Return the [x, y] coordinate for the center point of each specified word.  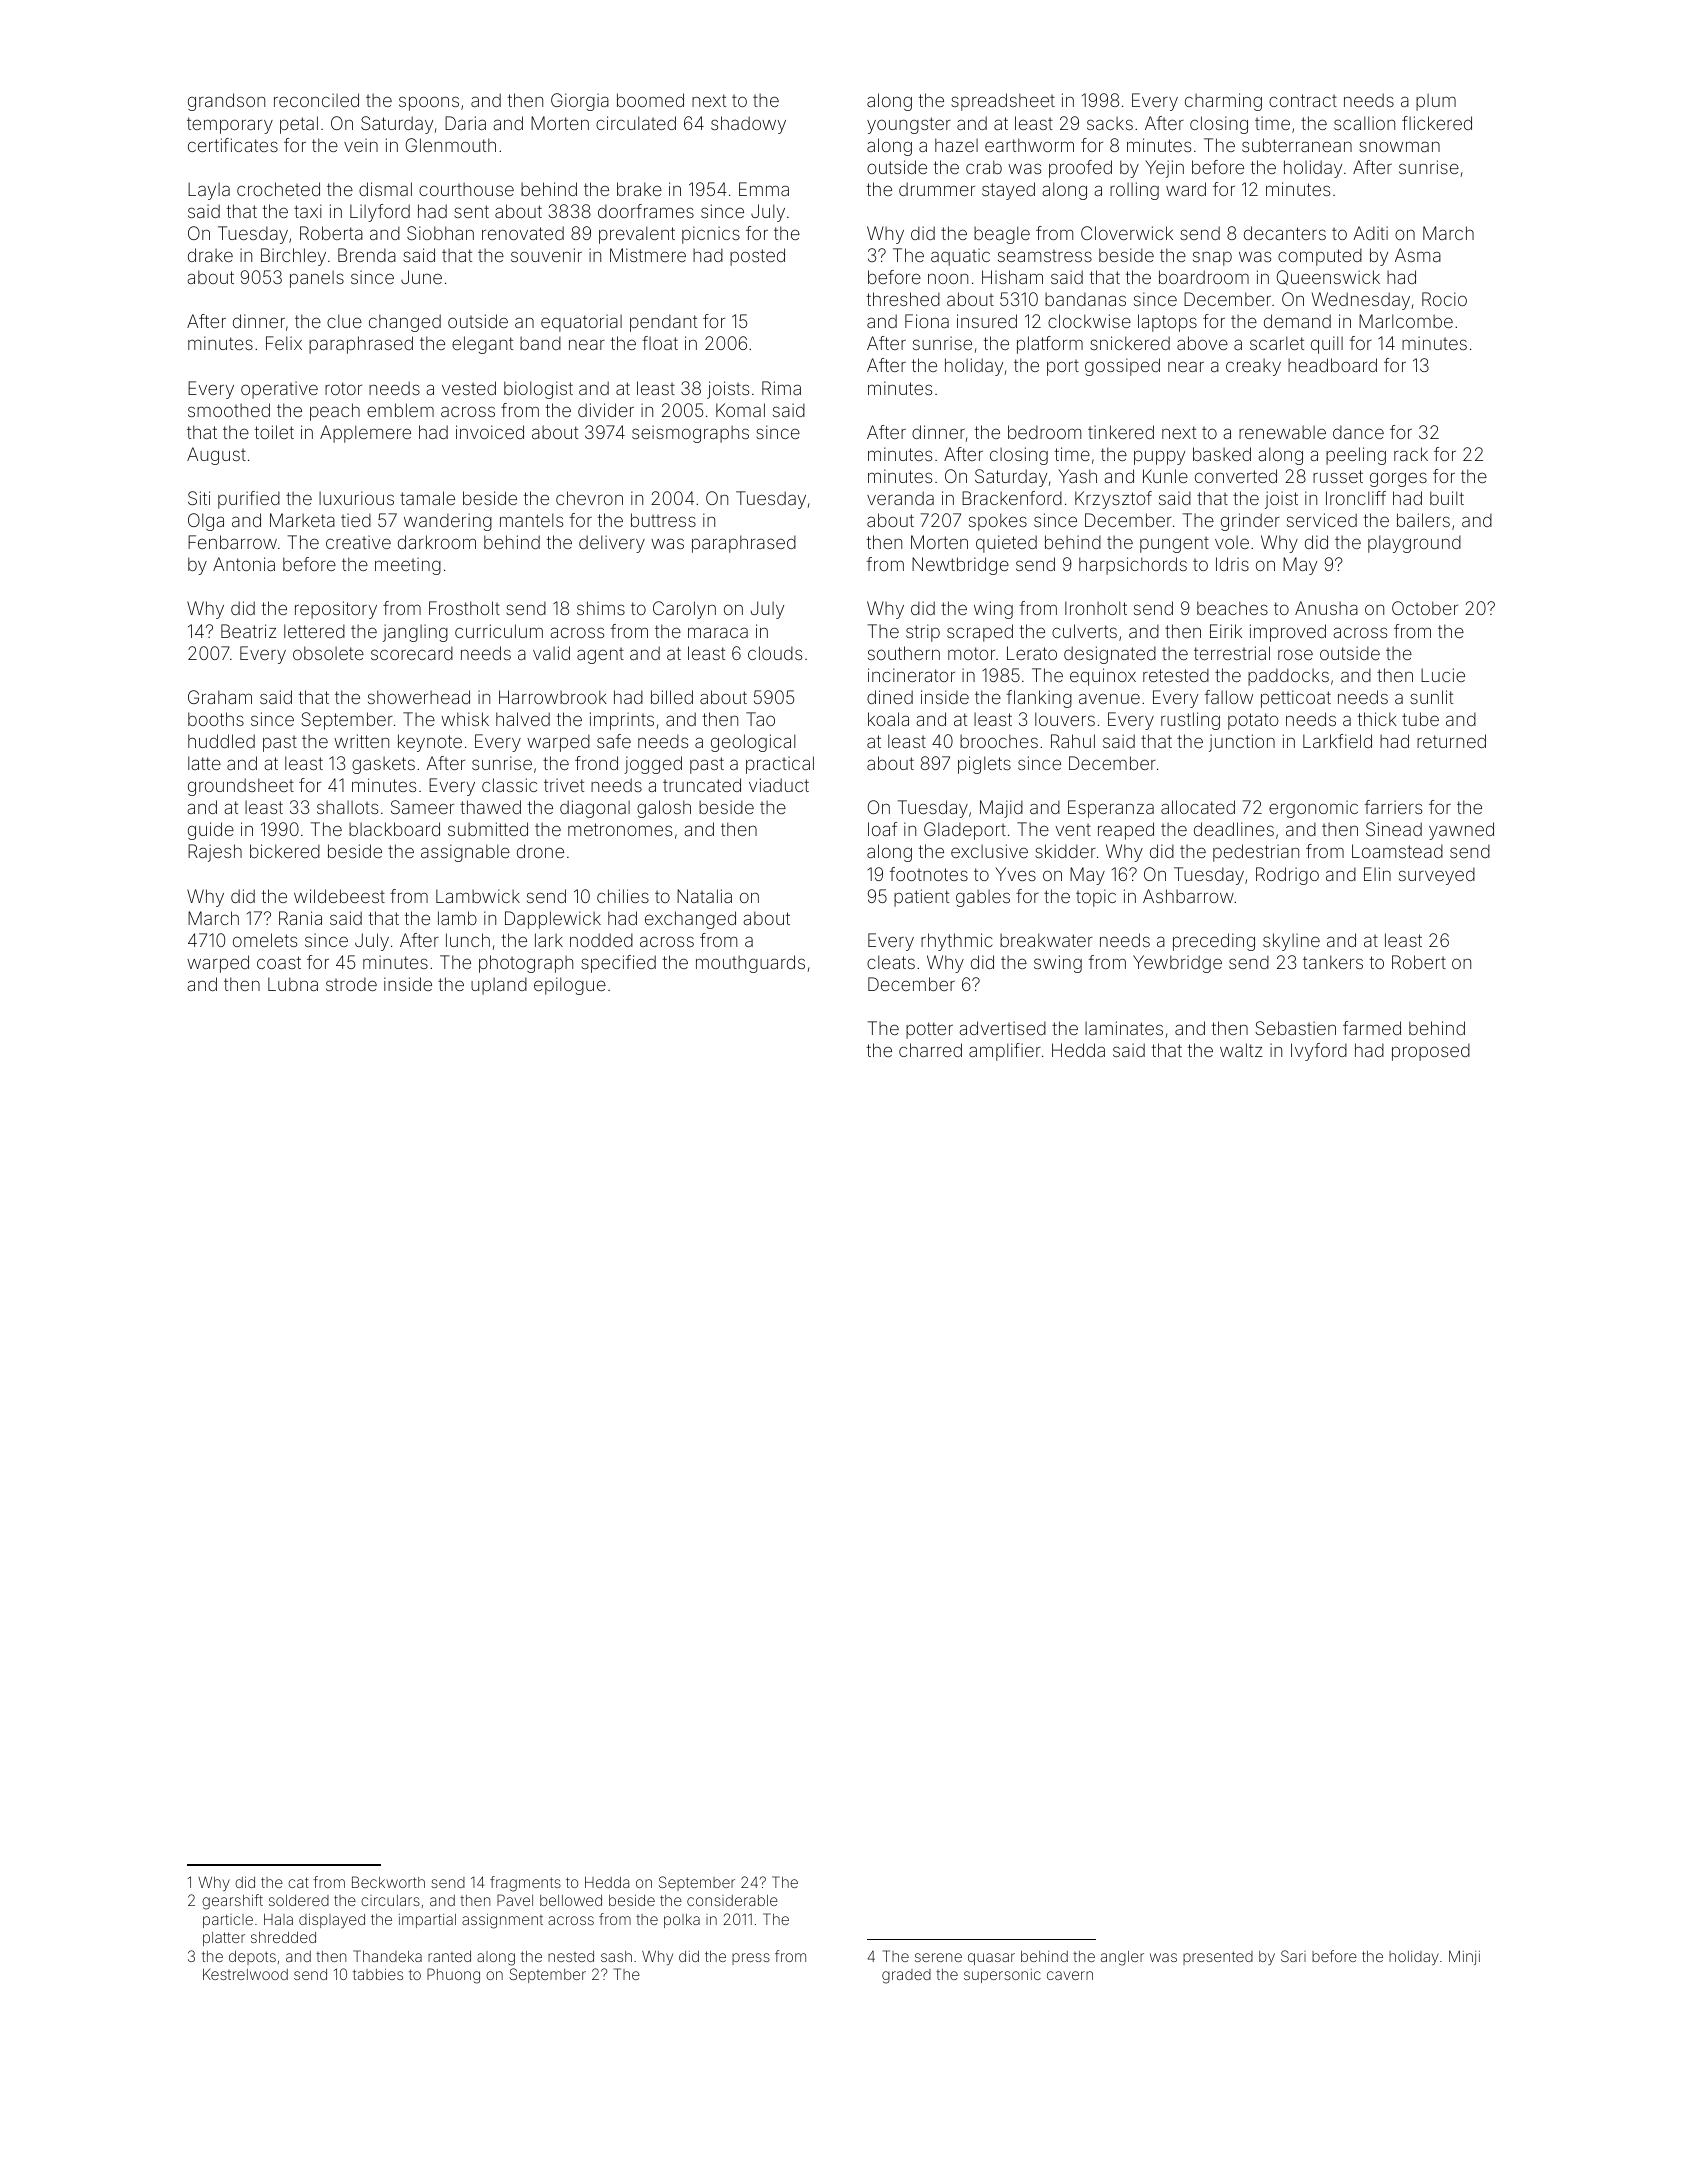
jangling [415, 633]
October [1425, 608]
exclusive [989, 851]
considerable [732, 1900]
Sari [1293, 1956]
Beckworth [388, 1882]
